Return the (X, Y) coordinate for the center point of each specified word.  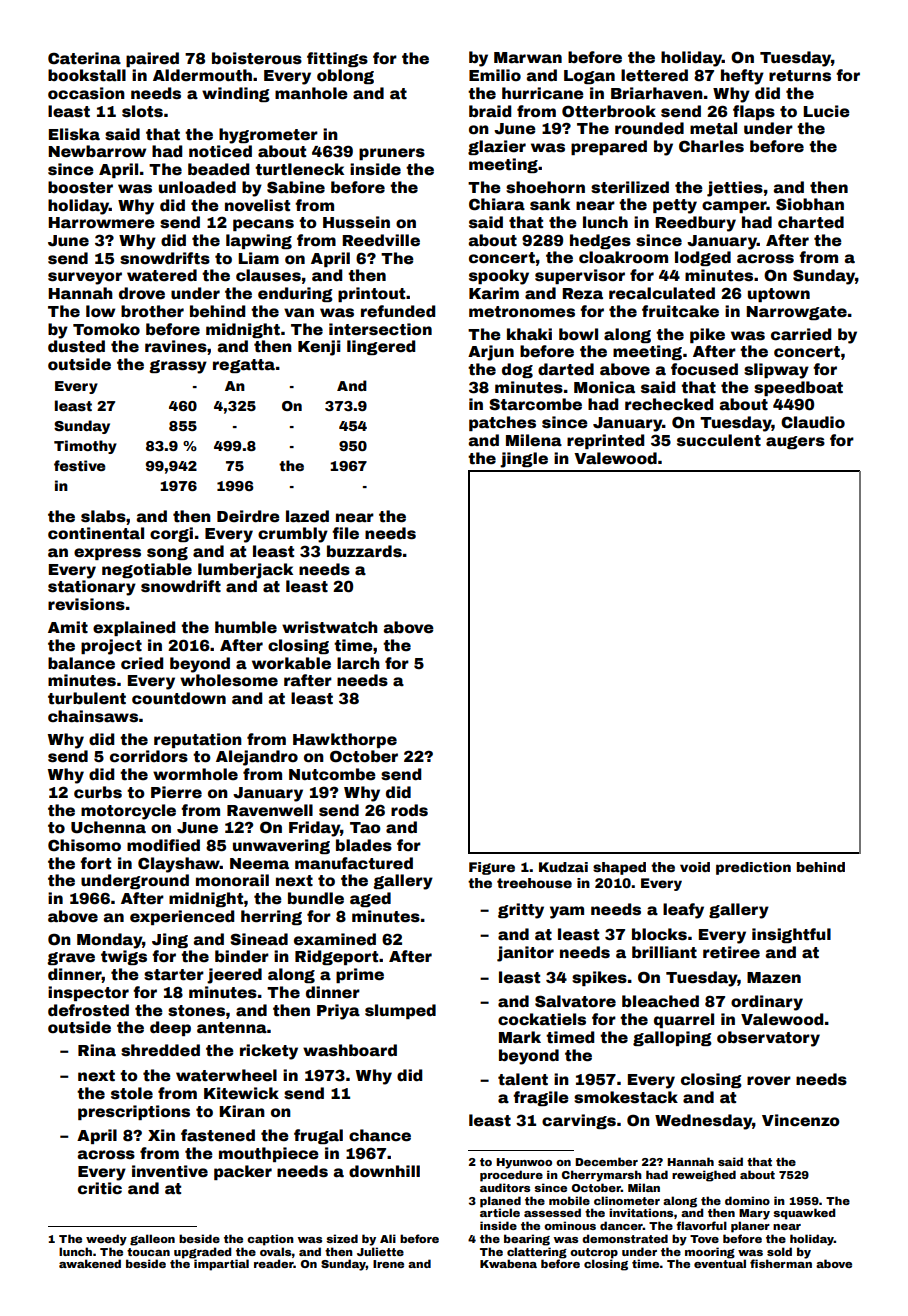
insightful (791, 935)
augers (795, 442)
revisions (86, 604)
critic (100, 1188)
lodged (703, 258)
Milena (534, 440)
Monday (109, 941)
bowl (578, 334)
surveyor (85, 278)
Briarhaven (657, 93)
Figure (492, 868)
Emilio (495, 75)
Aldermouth (202, 75)
